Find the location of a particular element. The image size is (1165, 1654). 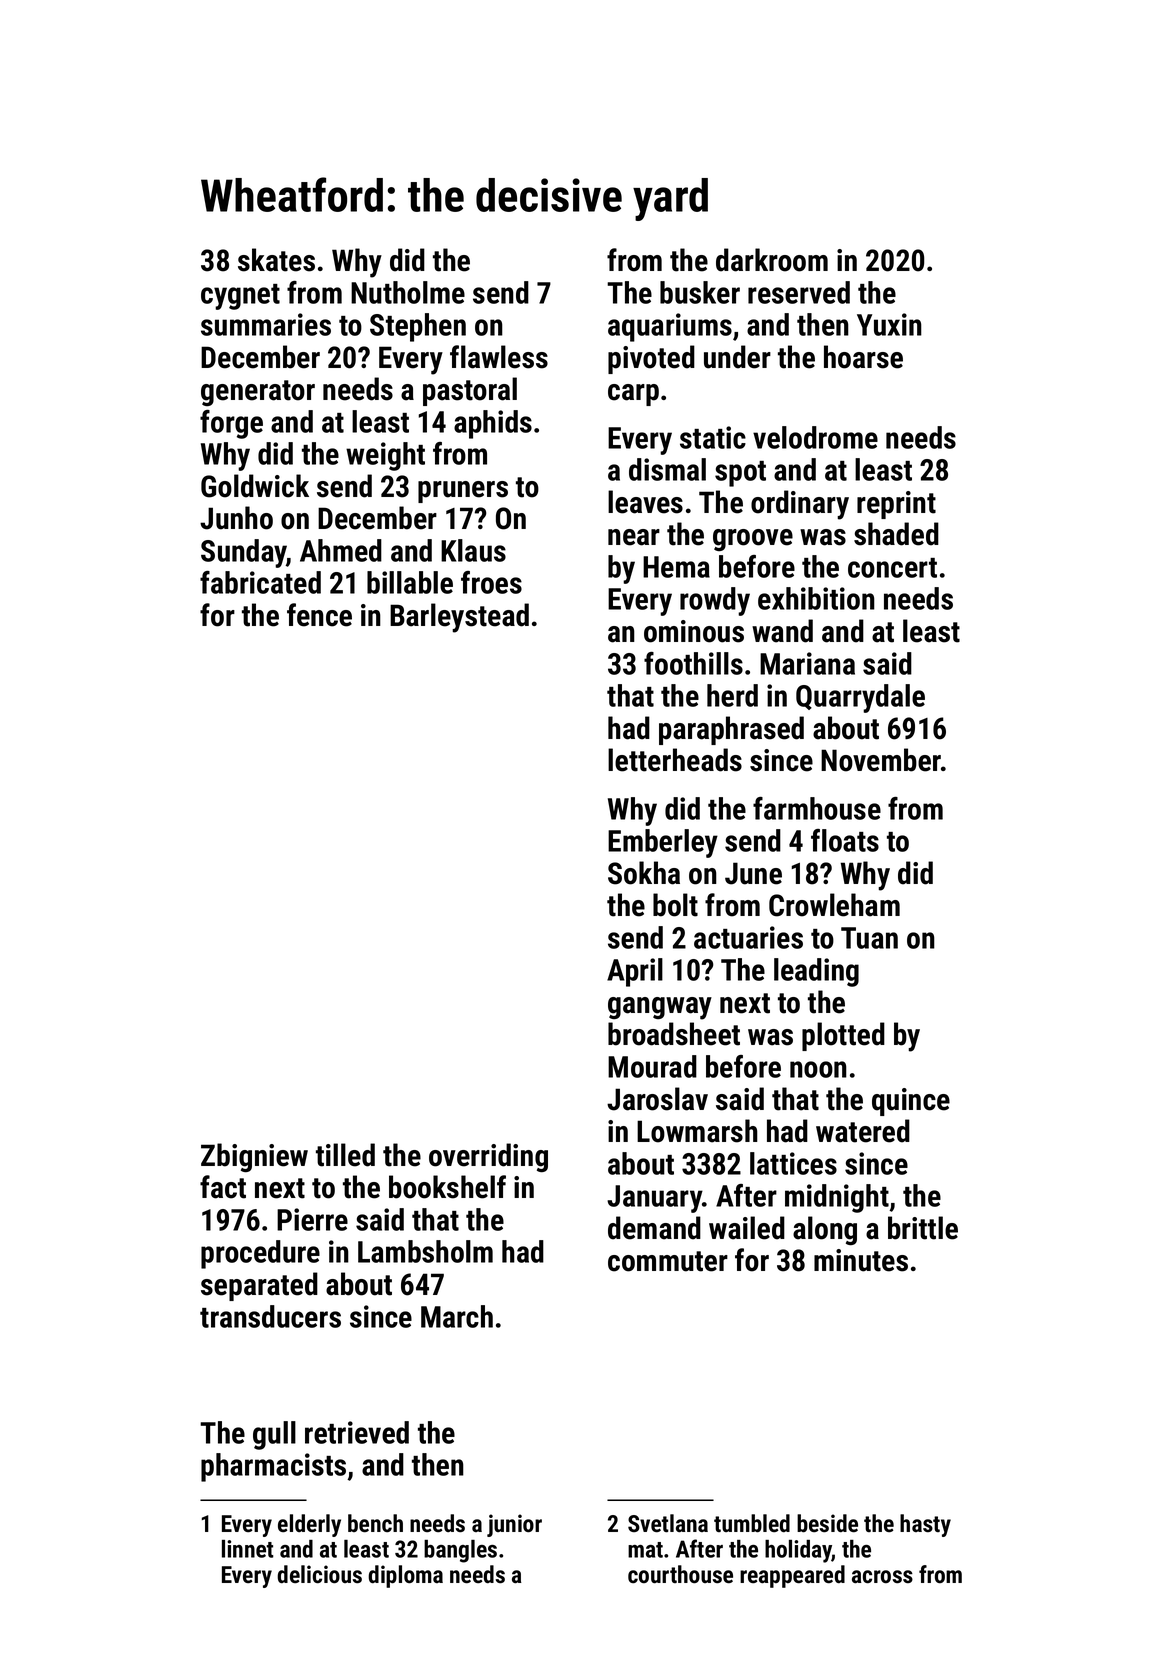

shaded is located at coordinates (896, 534).
